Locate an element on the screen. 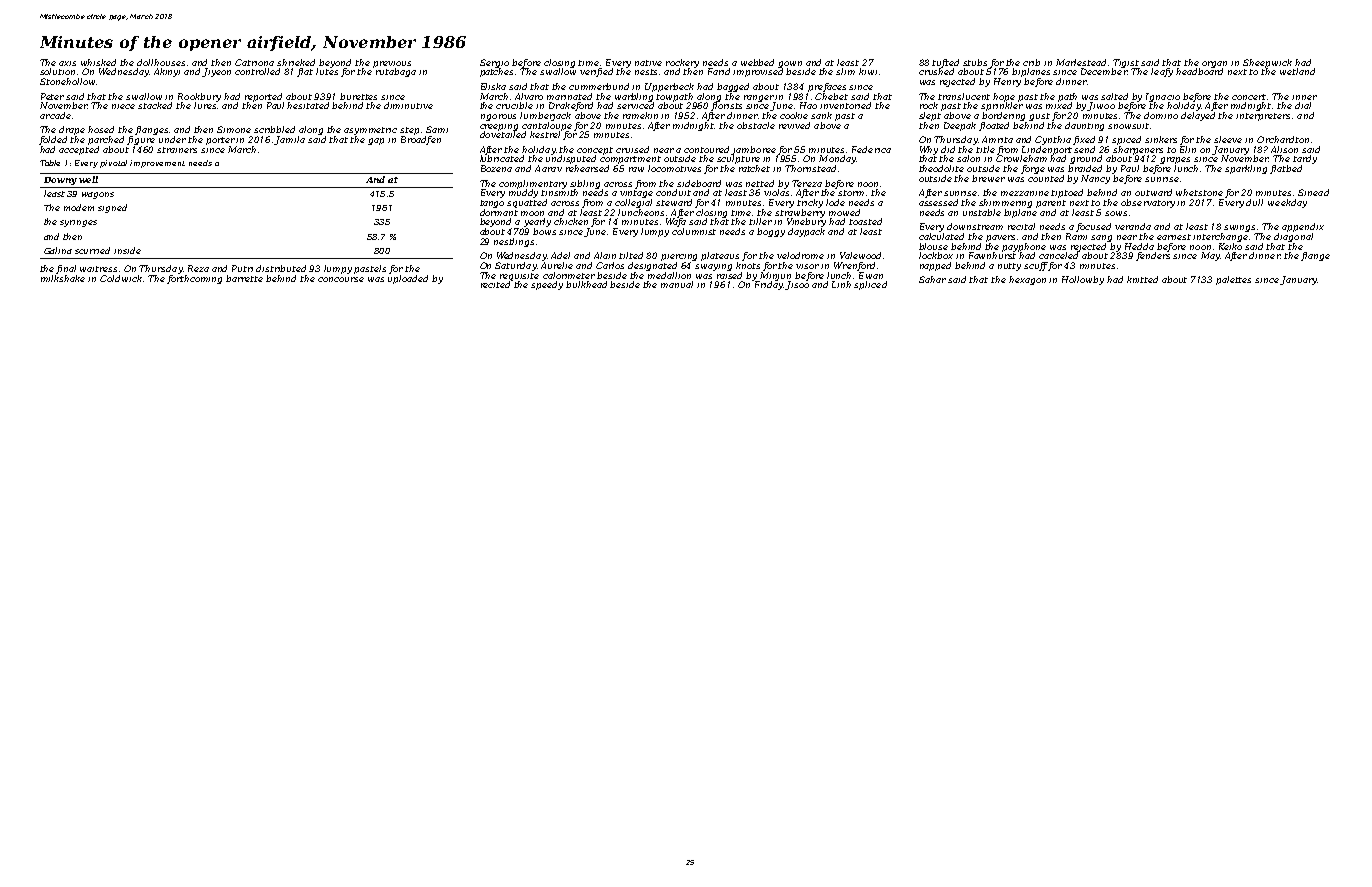 This screenshot has height=887, width=1372. forthcoming is located at coordinates (194, 279).
